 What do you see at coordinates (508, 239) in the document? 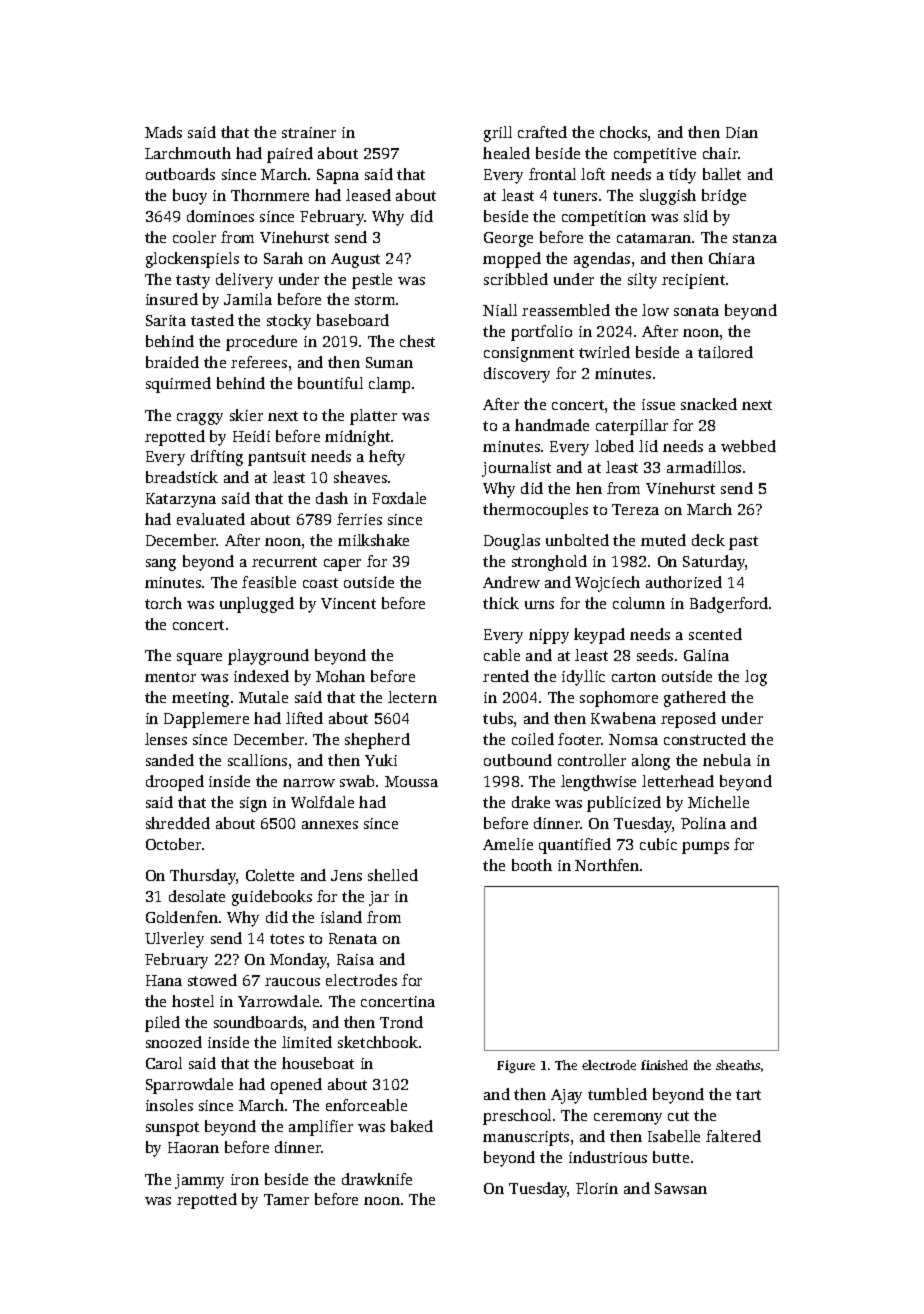
I see `George` at bounding box center [508, 239].
